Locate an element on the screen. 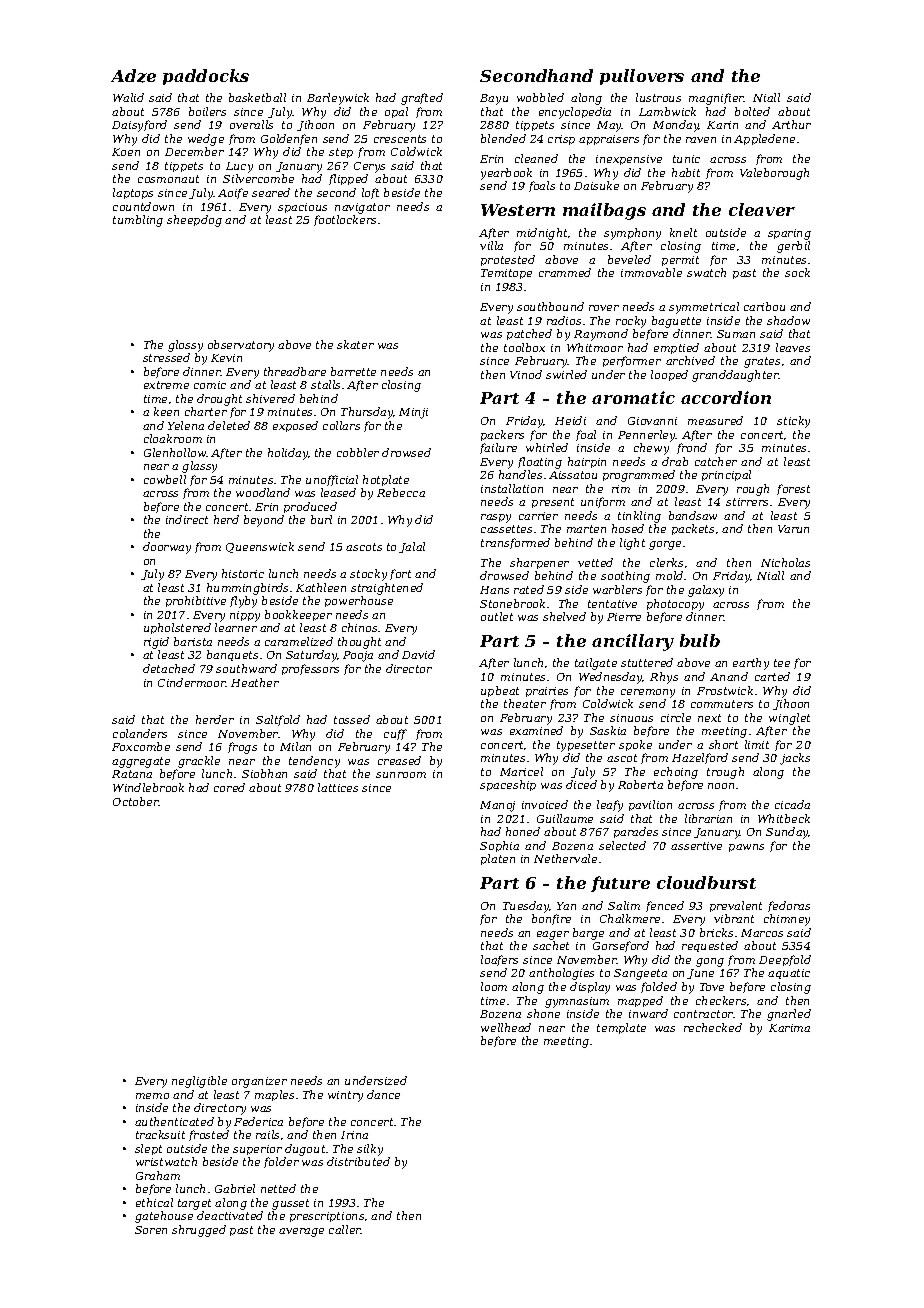  bolted is located at coordinates (752, 111).
